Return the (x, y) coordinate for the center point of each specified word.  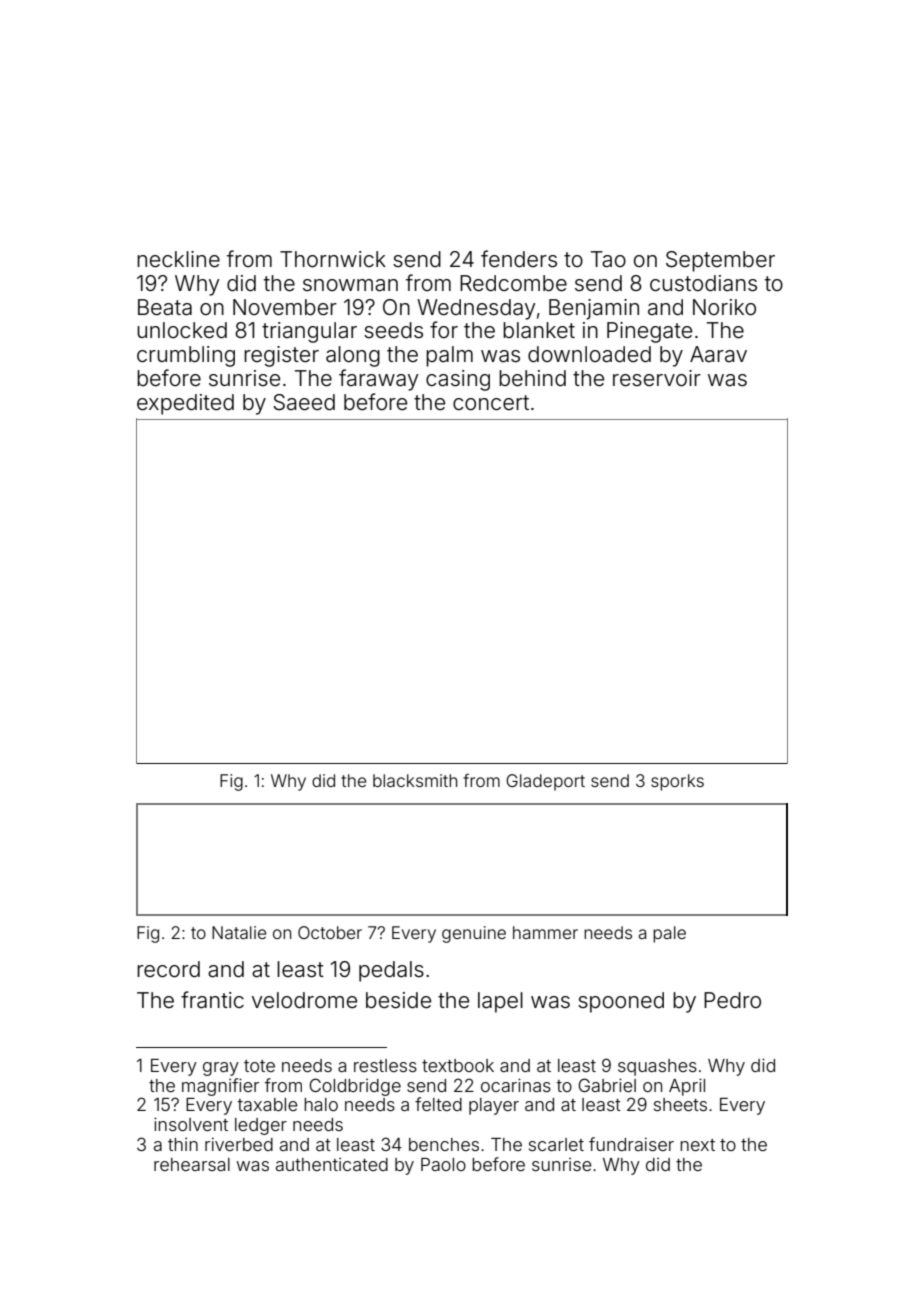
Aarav (718, 354)
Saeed (304, 402)
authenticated (332, 1164)
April (687, 1087)
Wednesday (476, 309)
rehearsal (192, 1164)
